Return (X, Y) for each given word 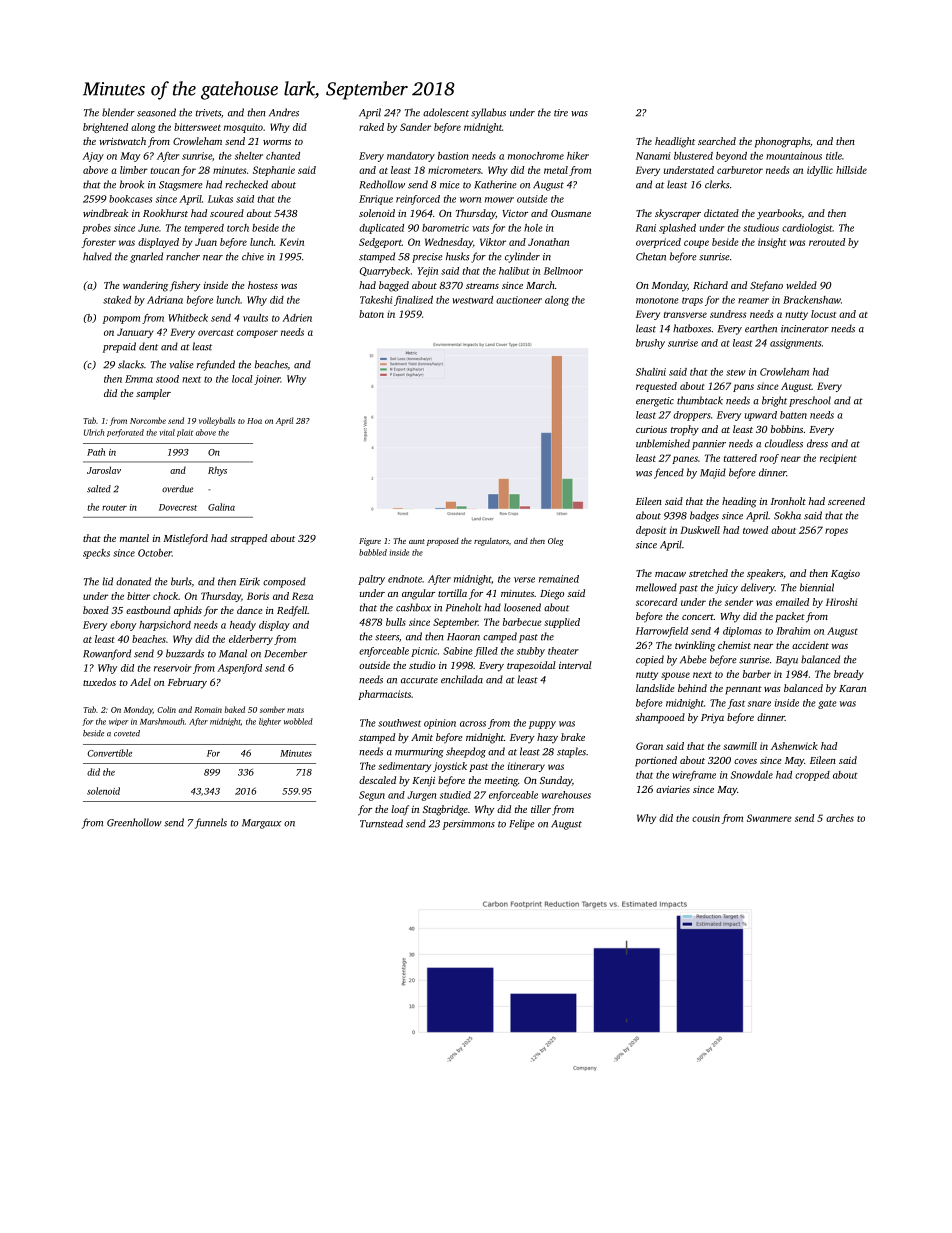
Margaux (262, 824)
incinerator (805, 329)
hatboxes (692, 328)
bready (849, 675)
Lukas (220, 199)
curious (651, 429)
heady (243, 626)
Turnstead (381, 823)
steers (387, 637)
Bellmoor (563, 271)
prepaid (119, 347)
